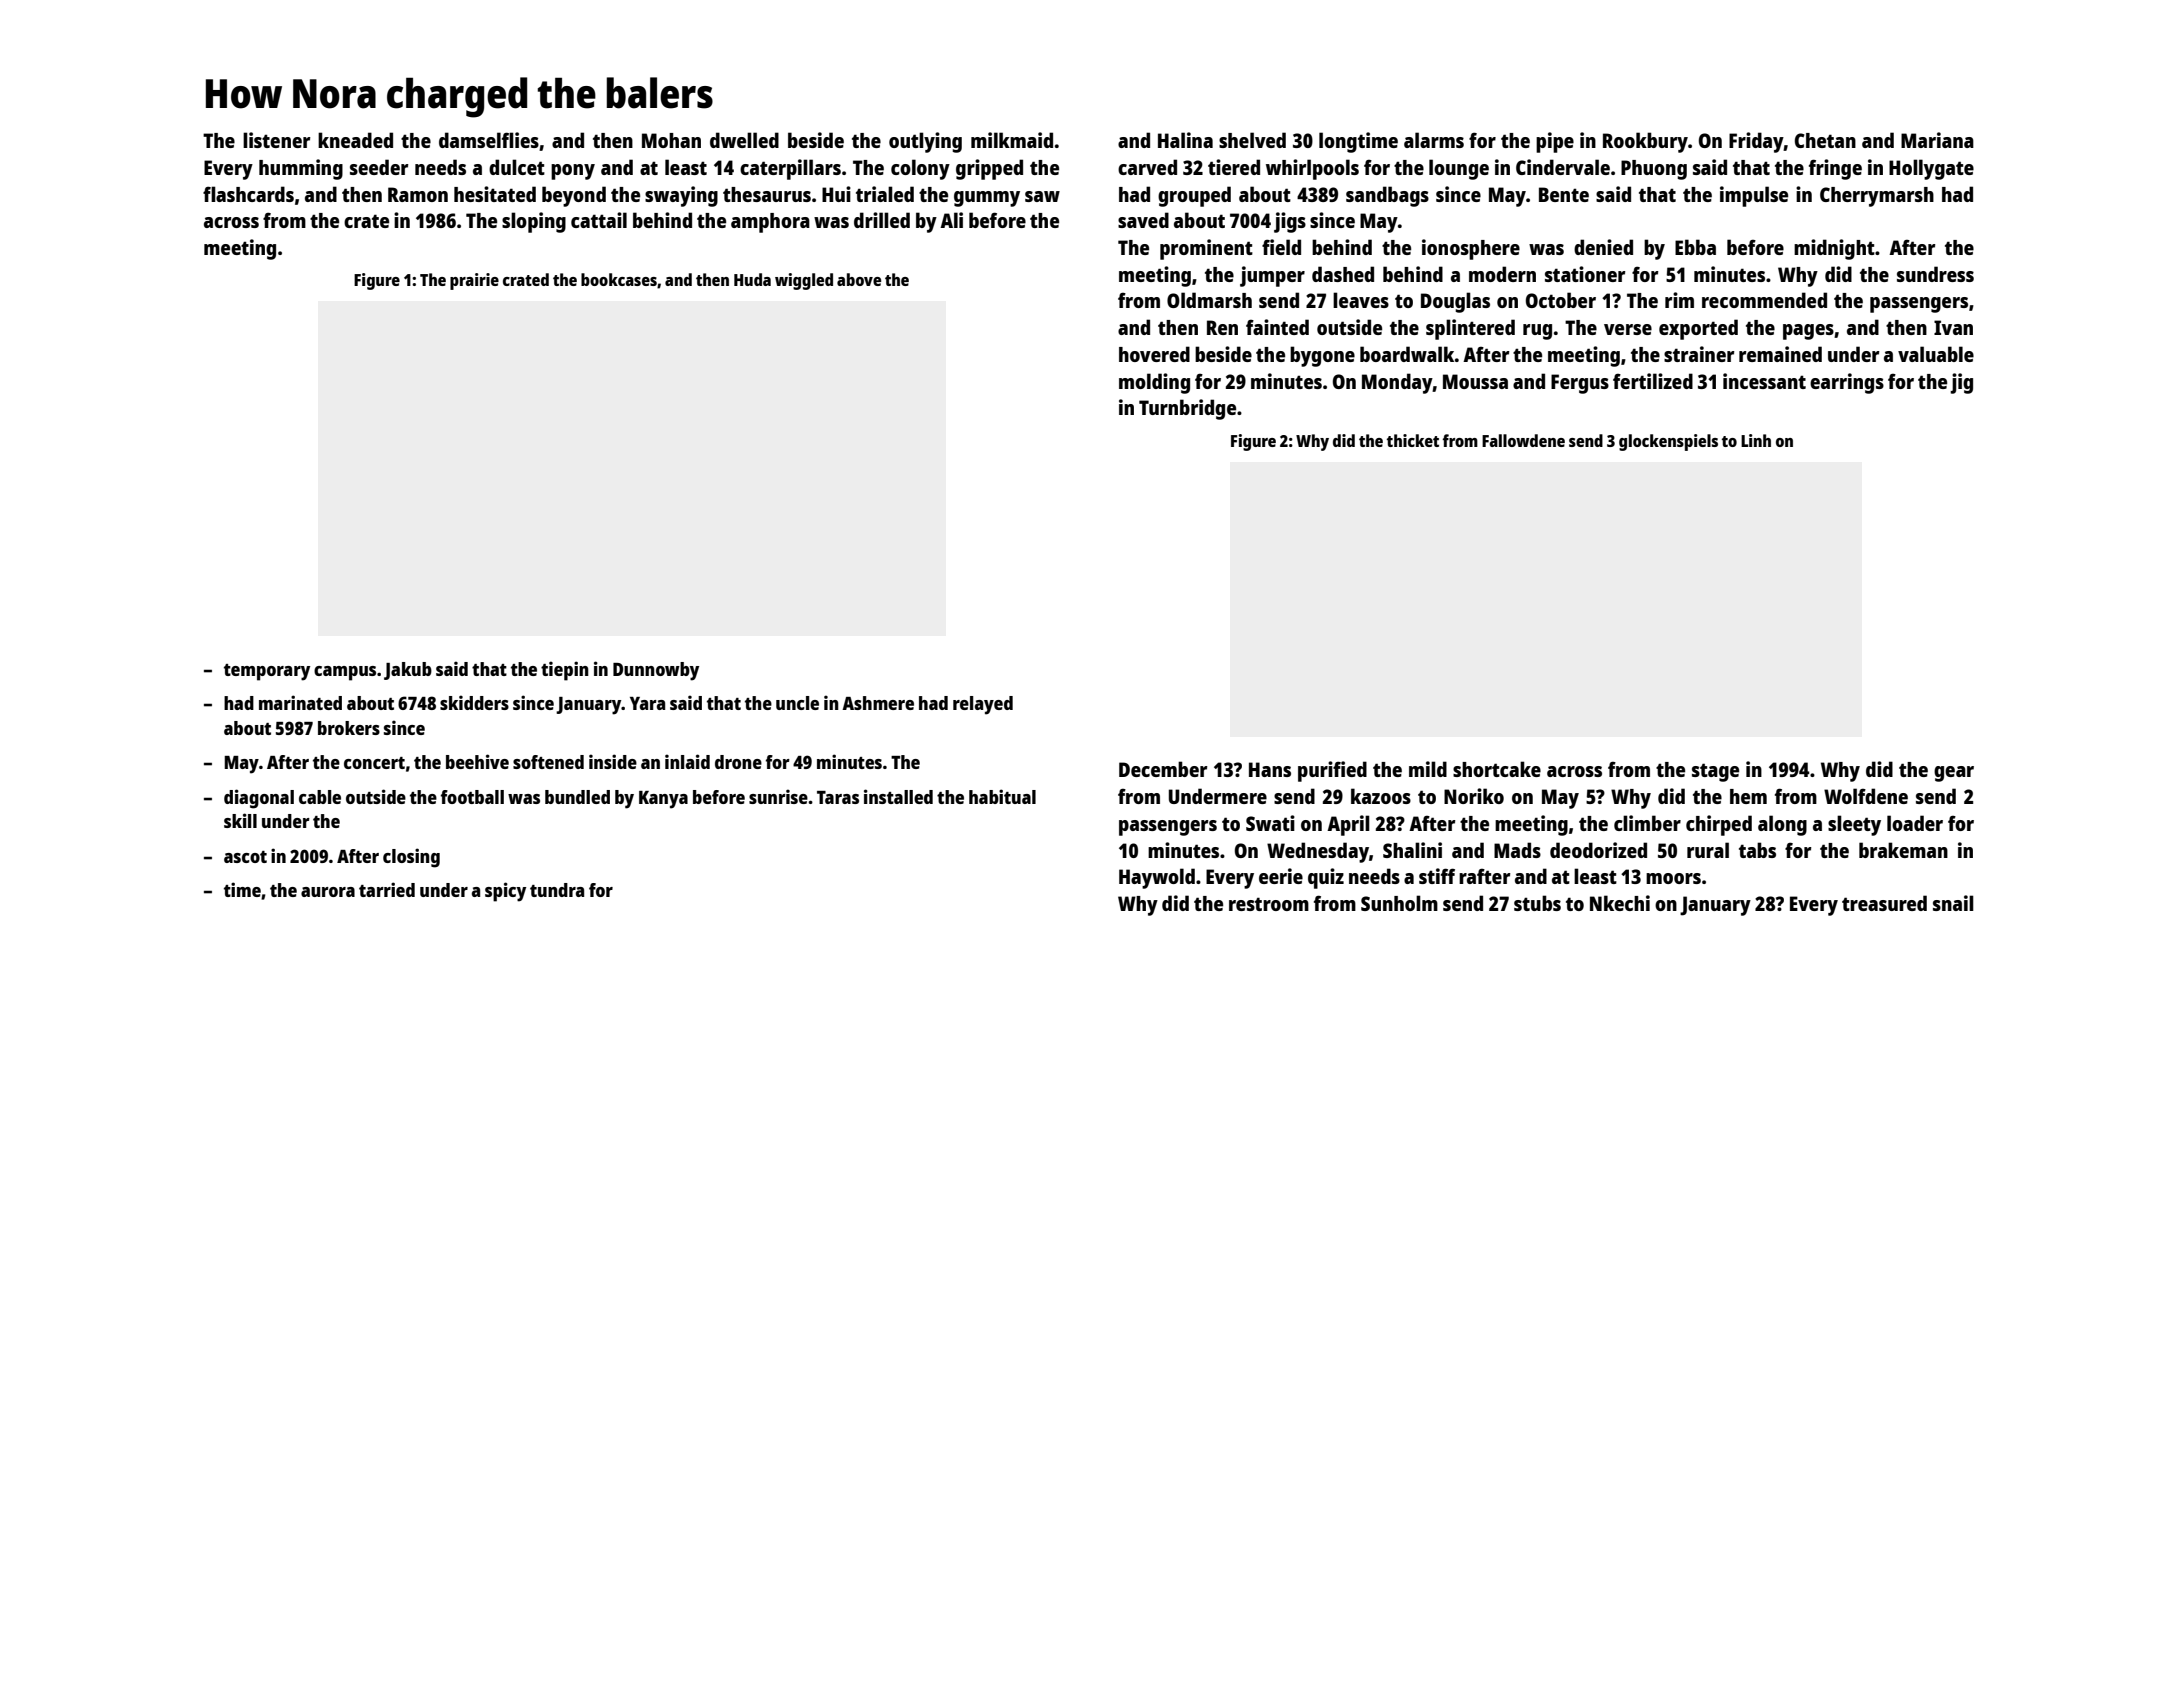 The height and width of the document is (1683, 2178). What do you see at coordinates (1954, 774) in the document?
I see `gear` at bounding box center [1954, 774].
